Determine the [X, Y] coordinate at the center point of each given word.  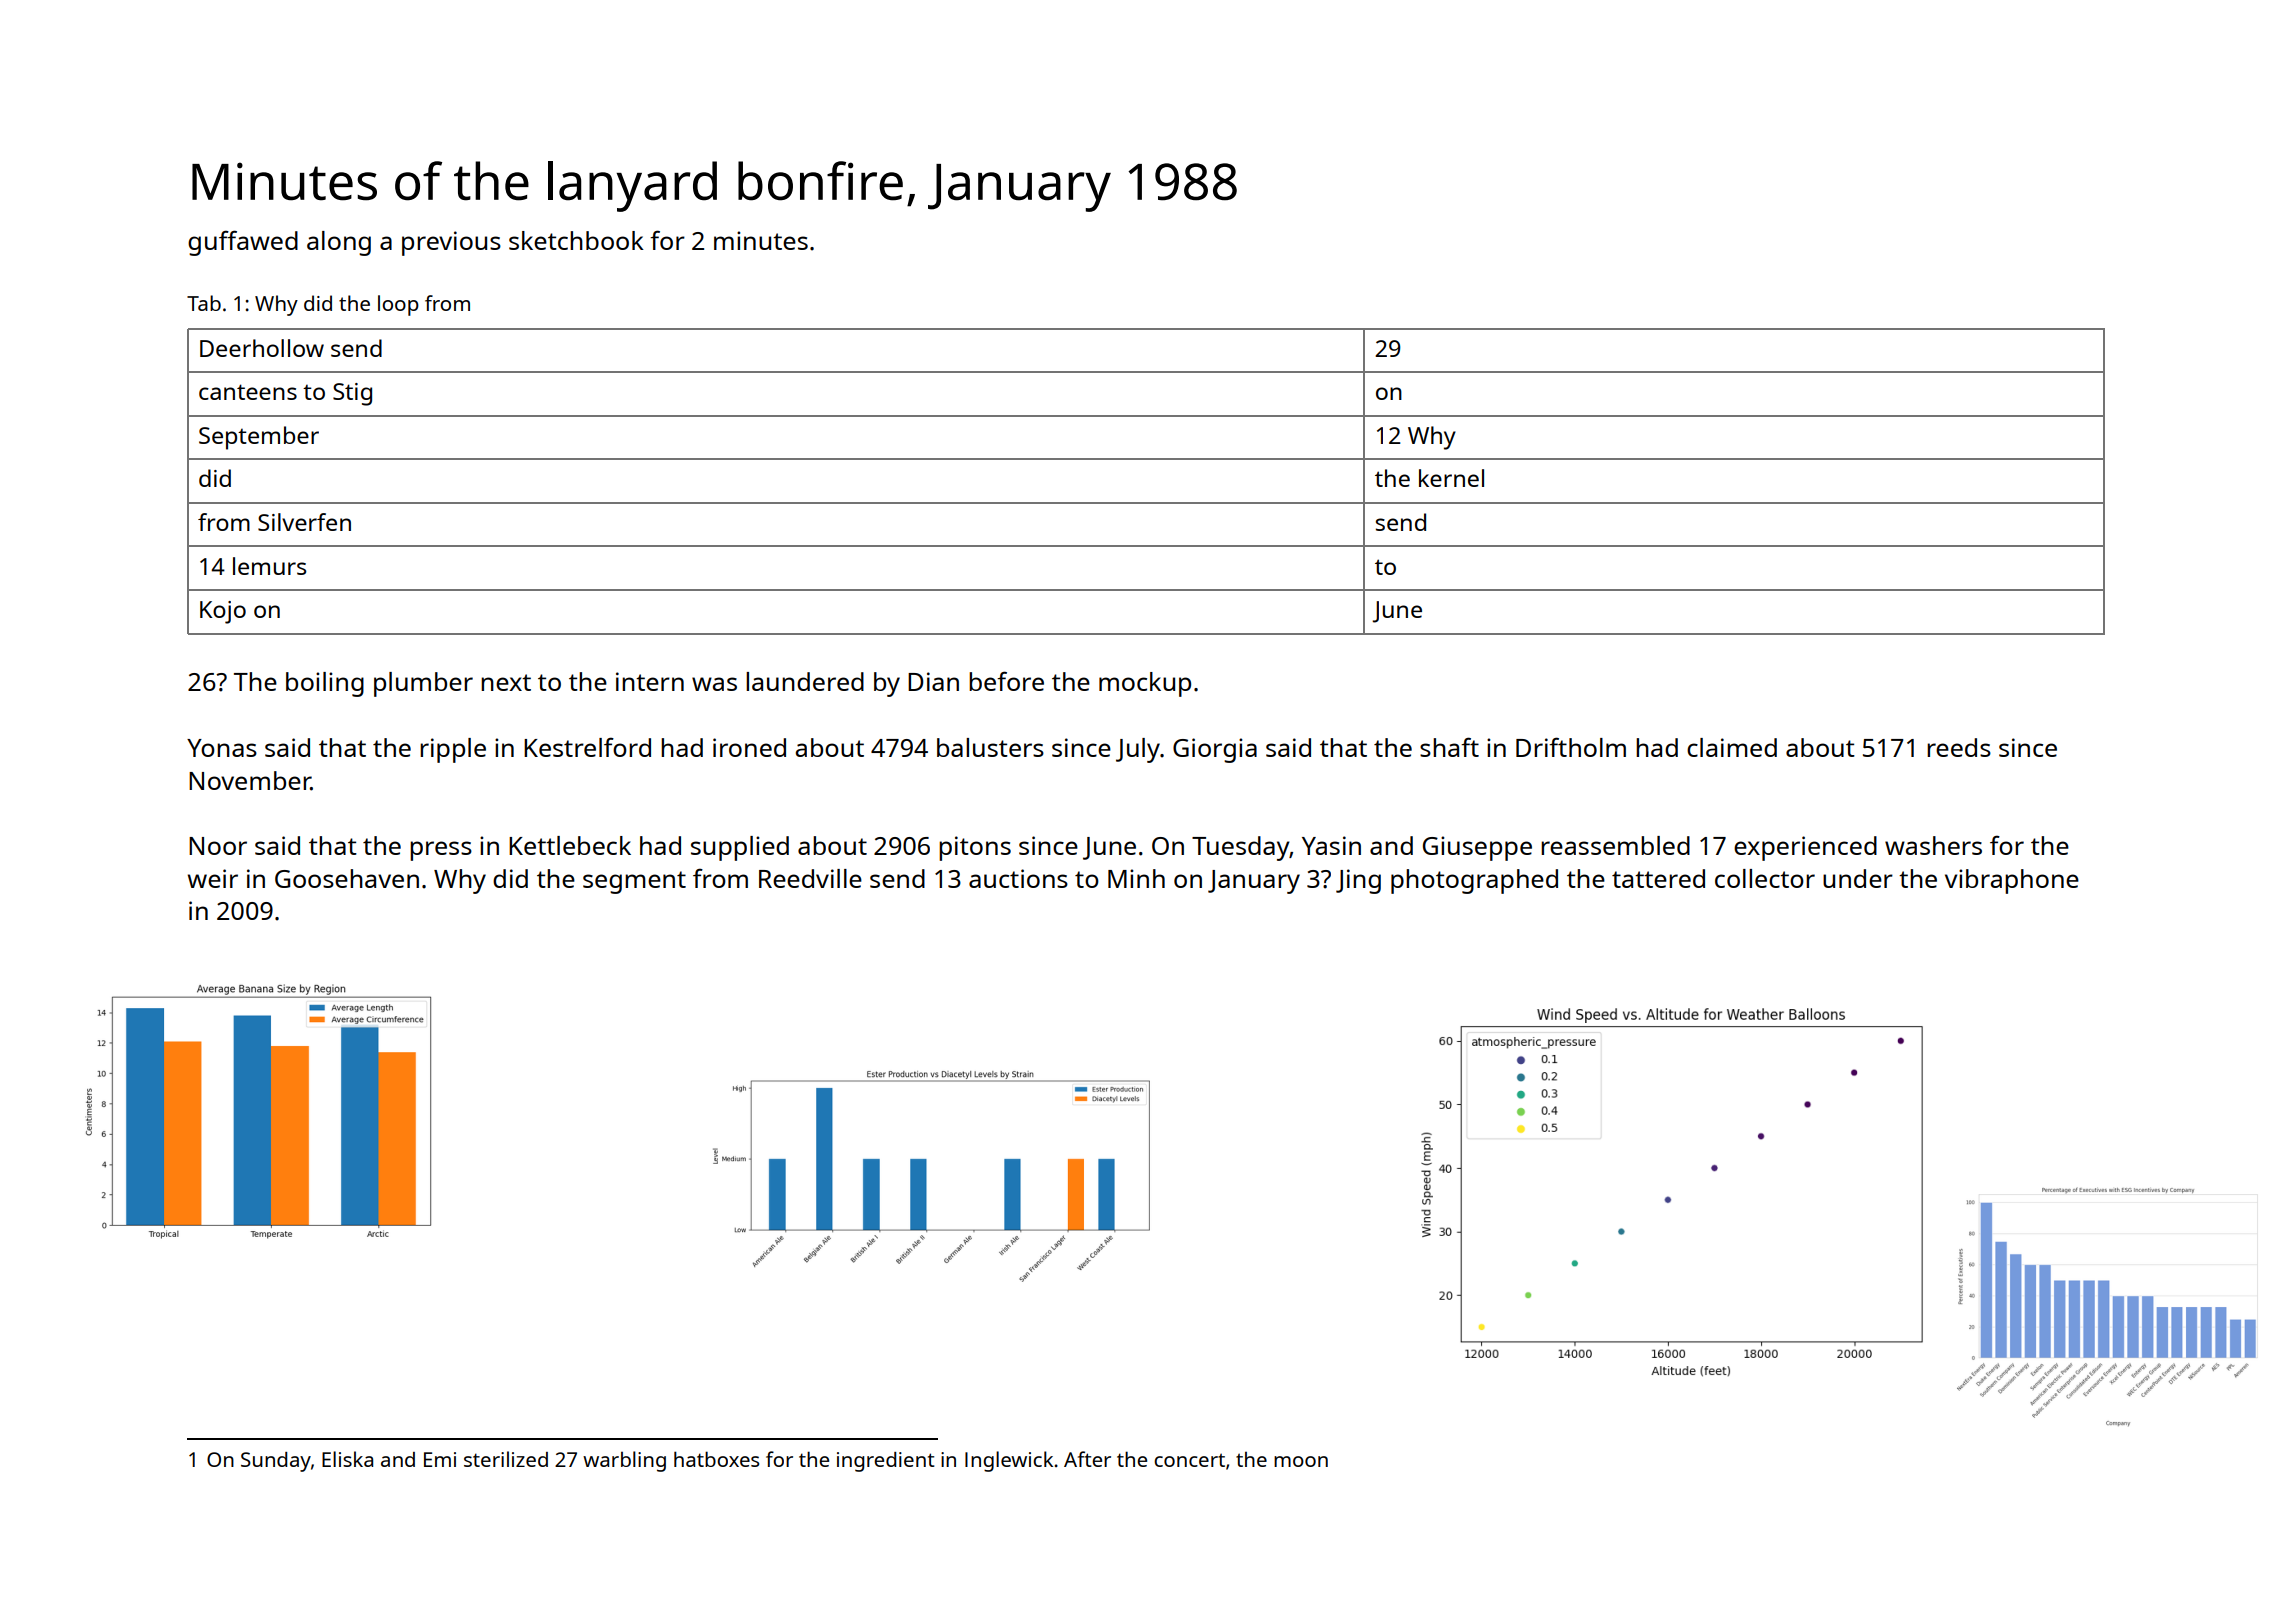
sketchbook [576, 240]
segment [634, 882]
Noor [218, 846]
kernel [1451, 478]
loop [398, 305]
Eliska [347, 1459]
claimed [1732, 747]
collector [1765, 878]
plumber [423, 684]
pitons [975, 848]
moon [1301, 1461]
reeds [1959, 747]
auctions [1018, 878]
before [1006, 681]
